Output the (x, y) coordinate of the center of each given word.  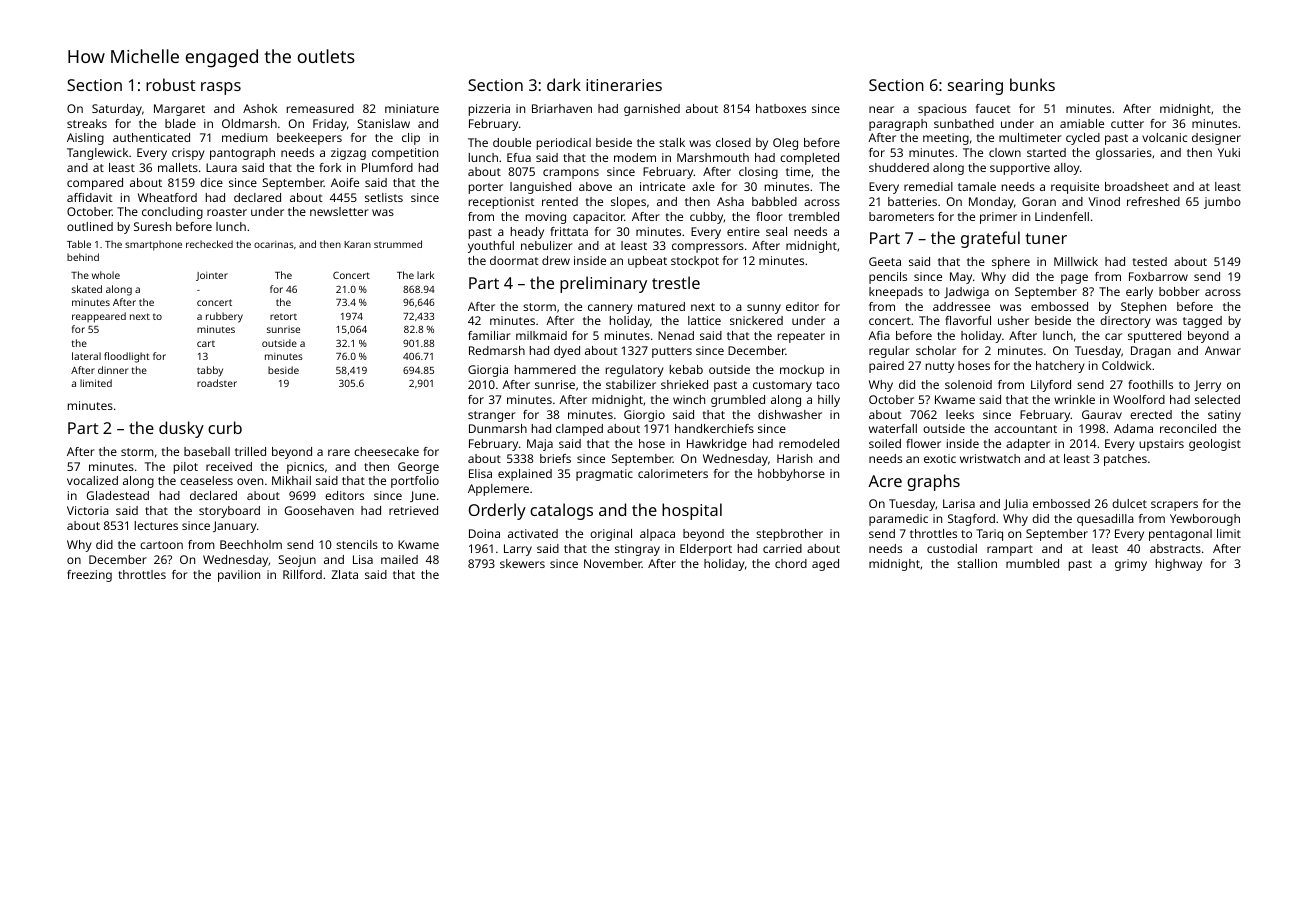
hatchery (1060, 367)
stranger (492, 416)
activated (533, 533)
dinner (113, 370)
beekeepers (309, 139)
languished (540, 188)
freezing (89, 576)
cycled (1083, 139)
